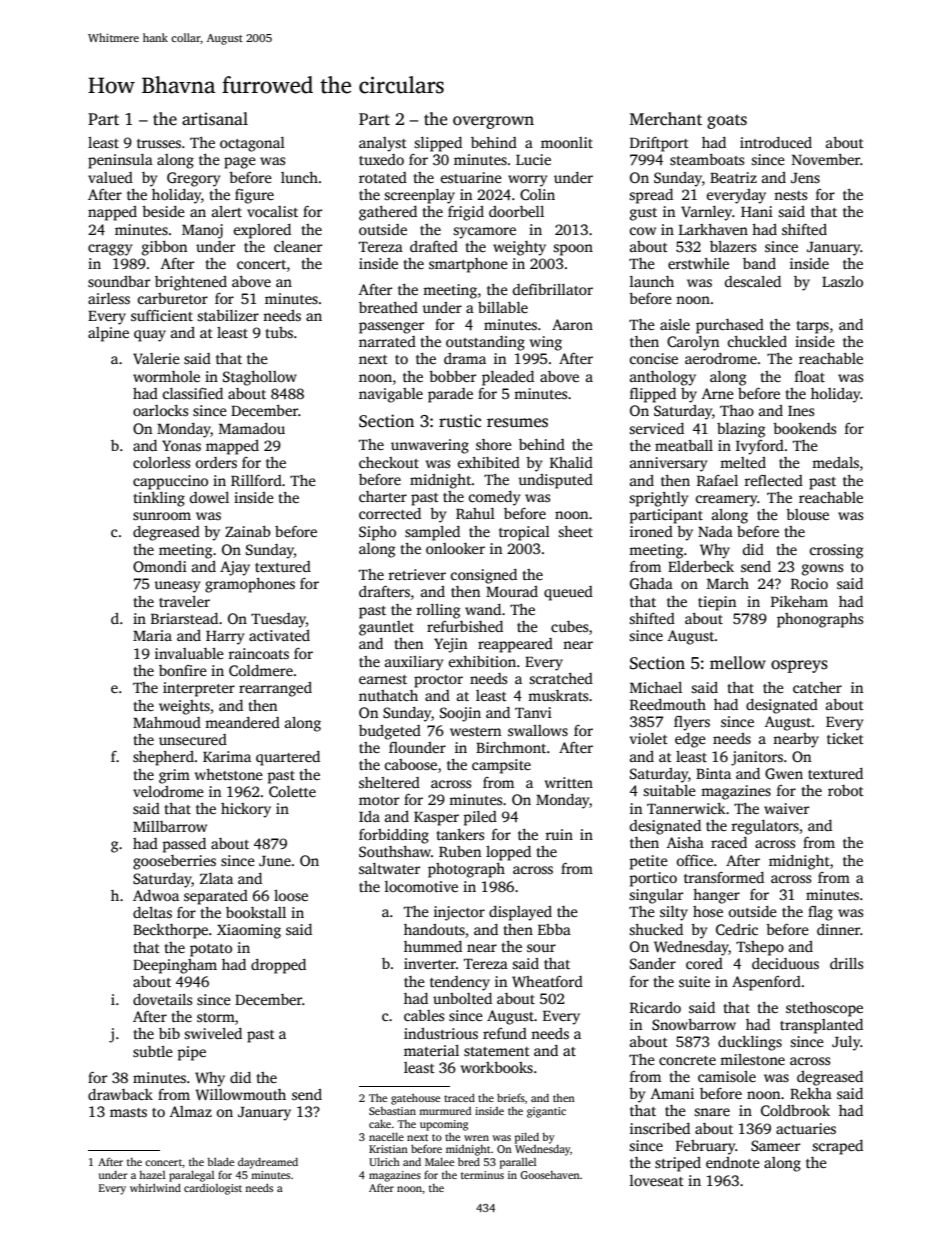 The height and width of the screenshot is (1233, 952). I want to click on regulators, so click(765, 827).
